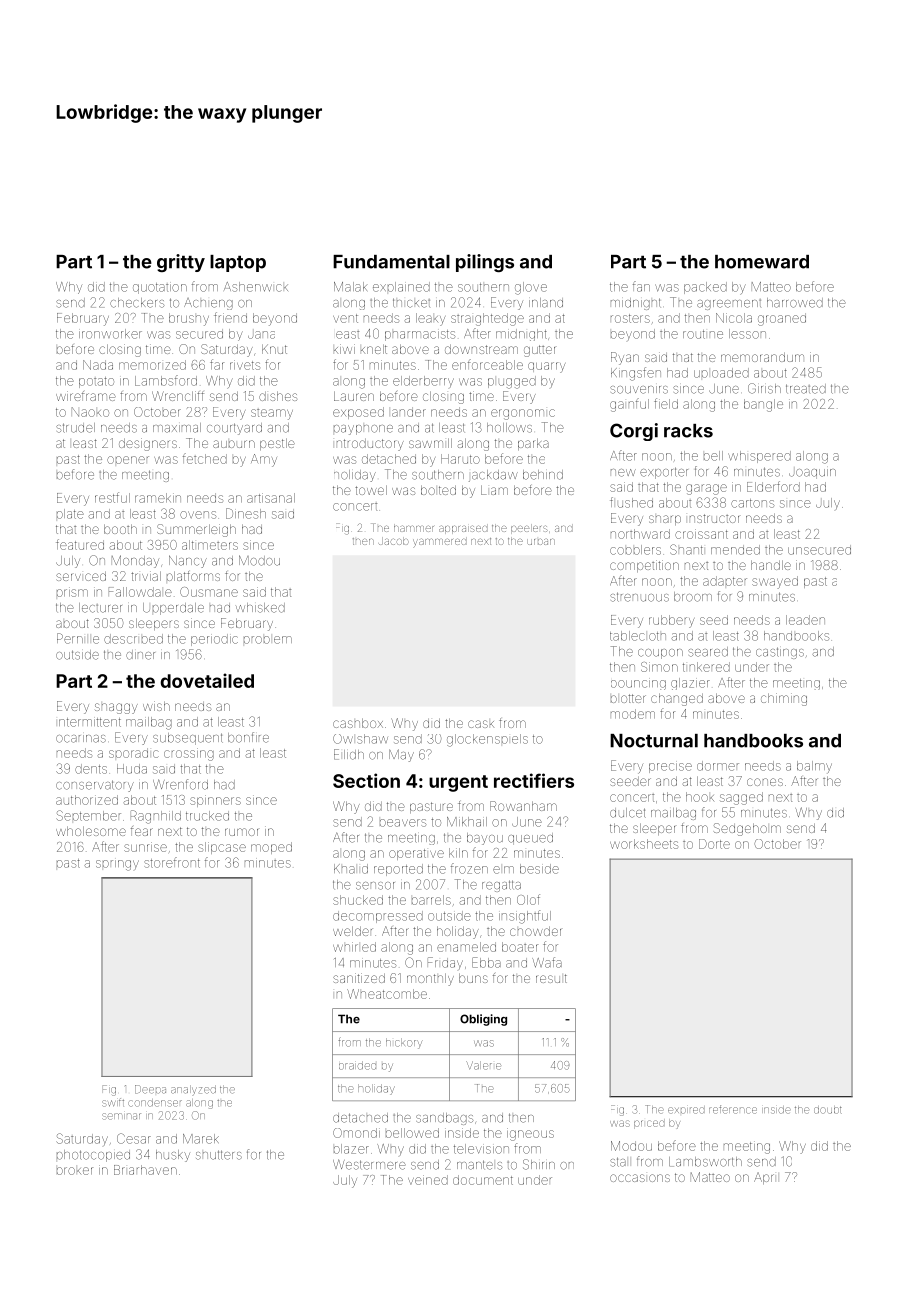 This document has width=908, height=1316. What do you see at coordinates (411, 303) in the document?
I see `thicket` at bounding box center [411, 303].
